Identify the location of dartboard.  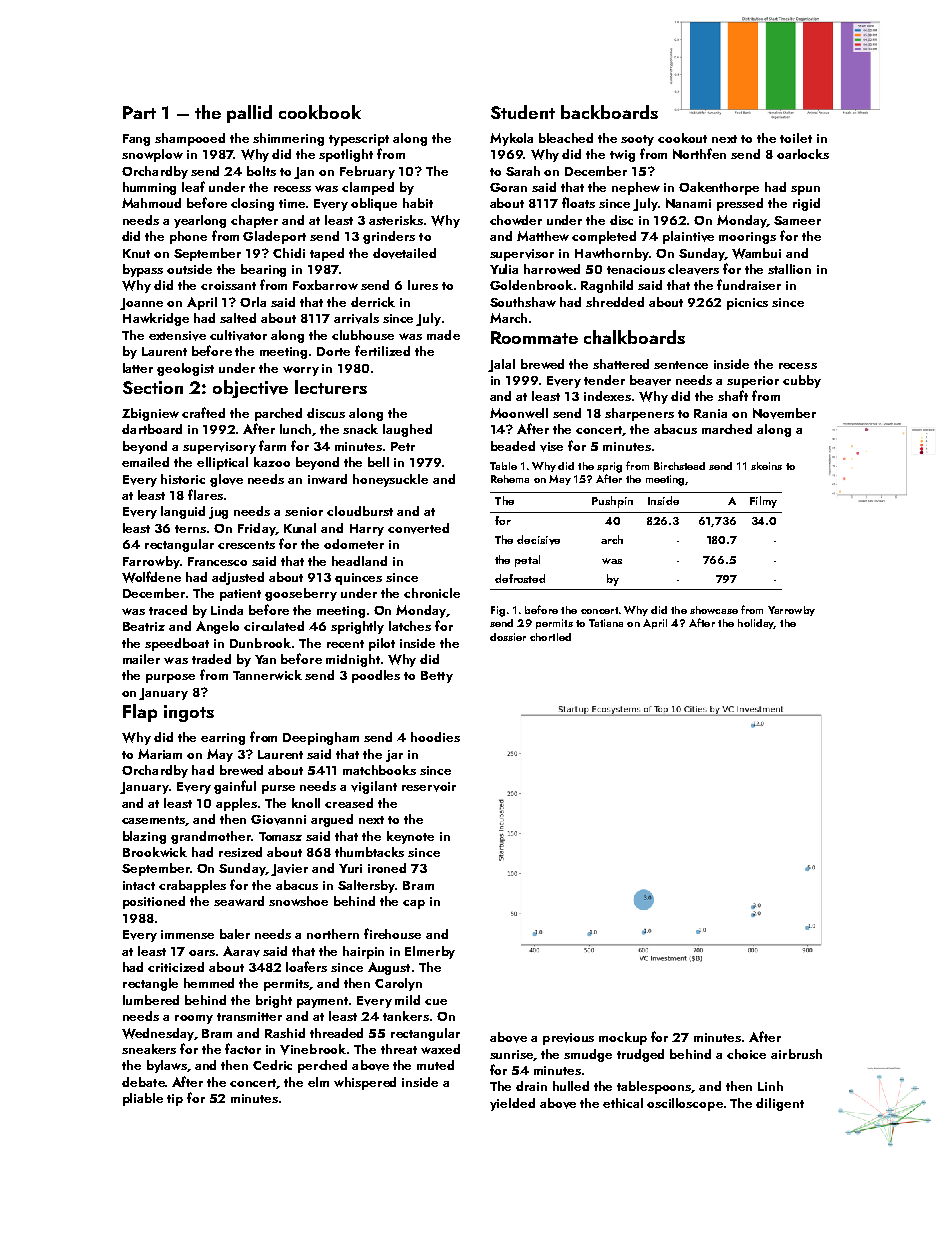
(152, 429).
